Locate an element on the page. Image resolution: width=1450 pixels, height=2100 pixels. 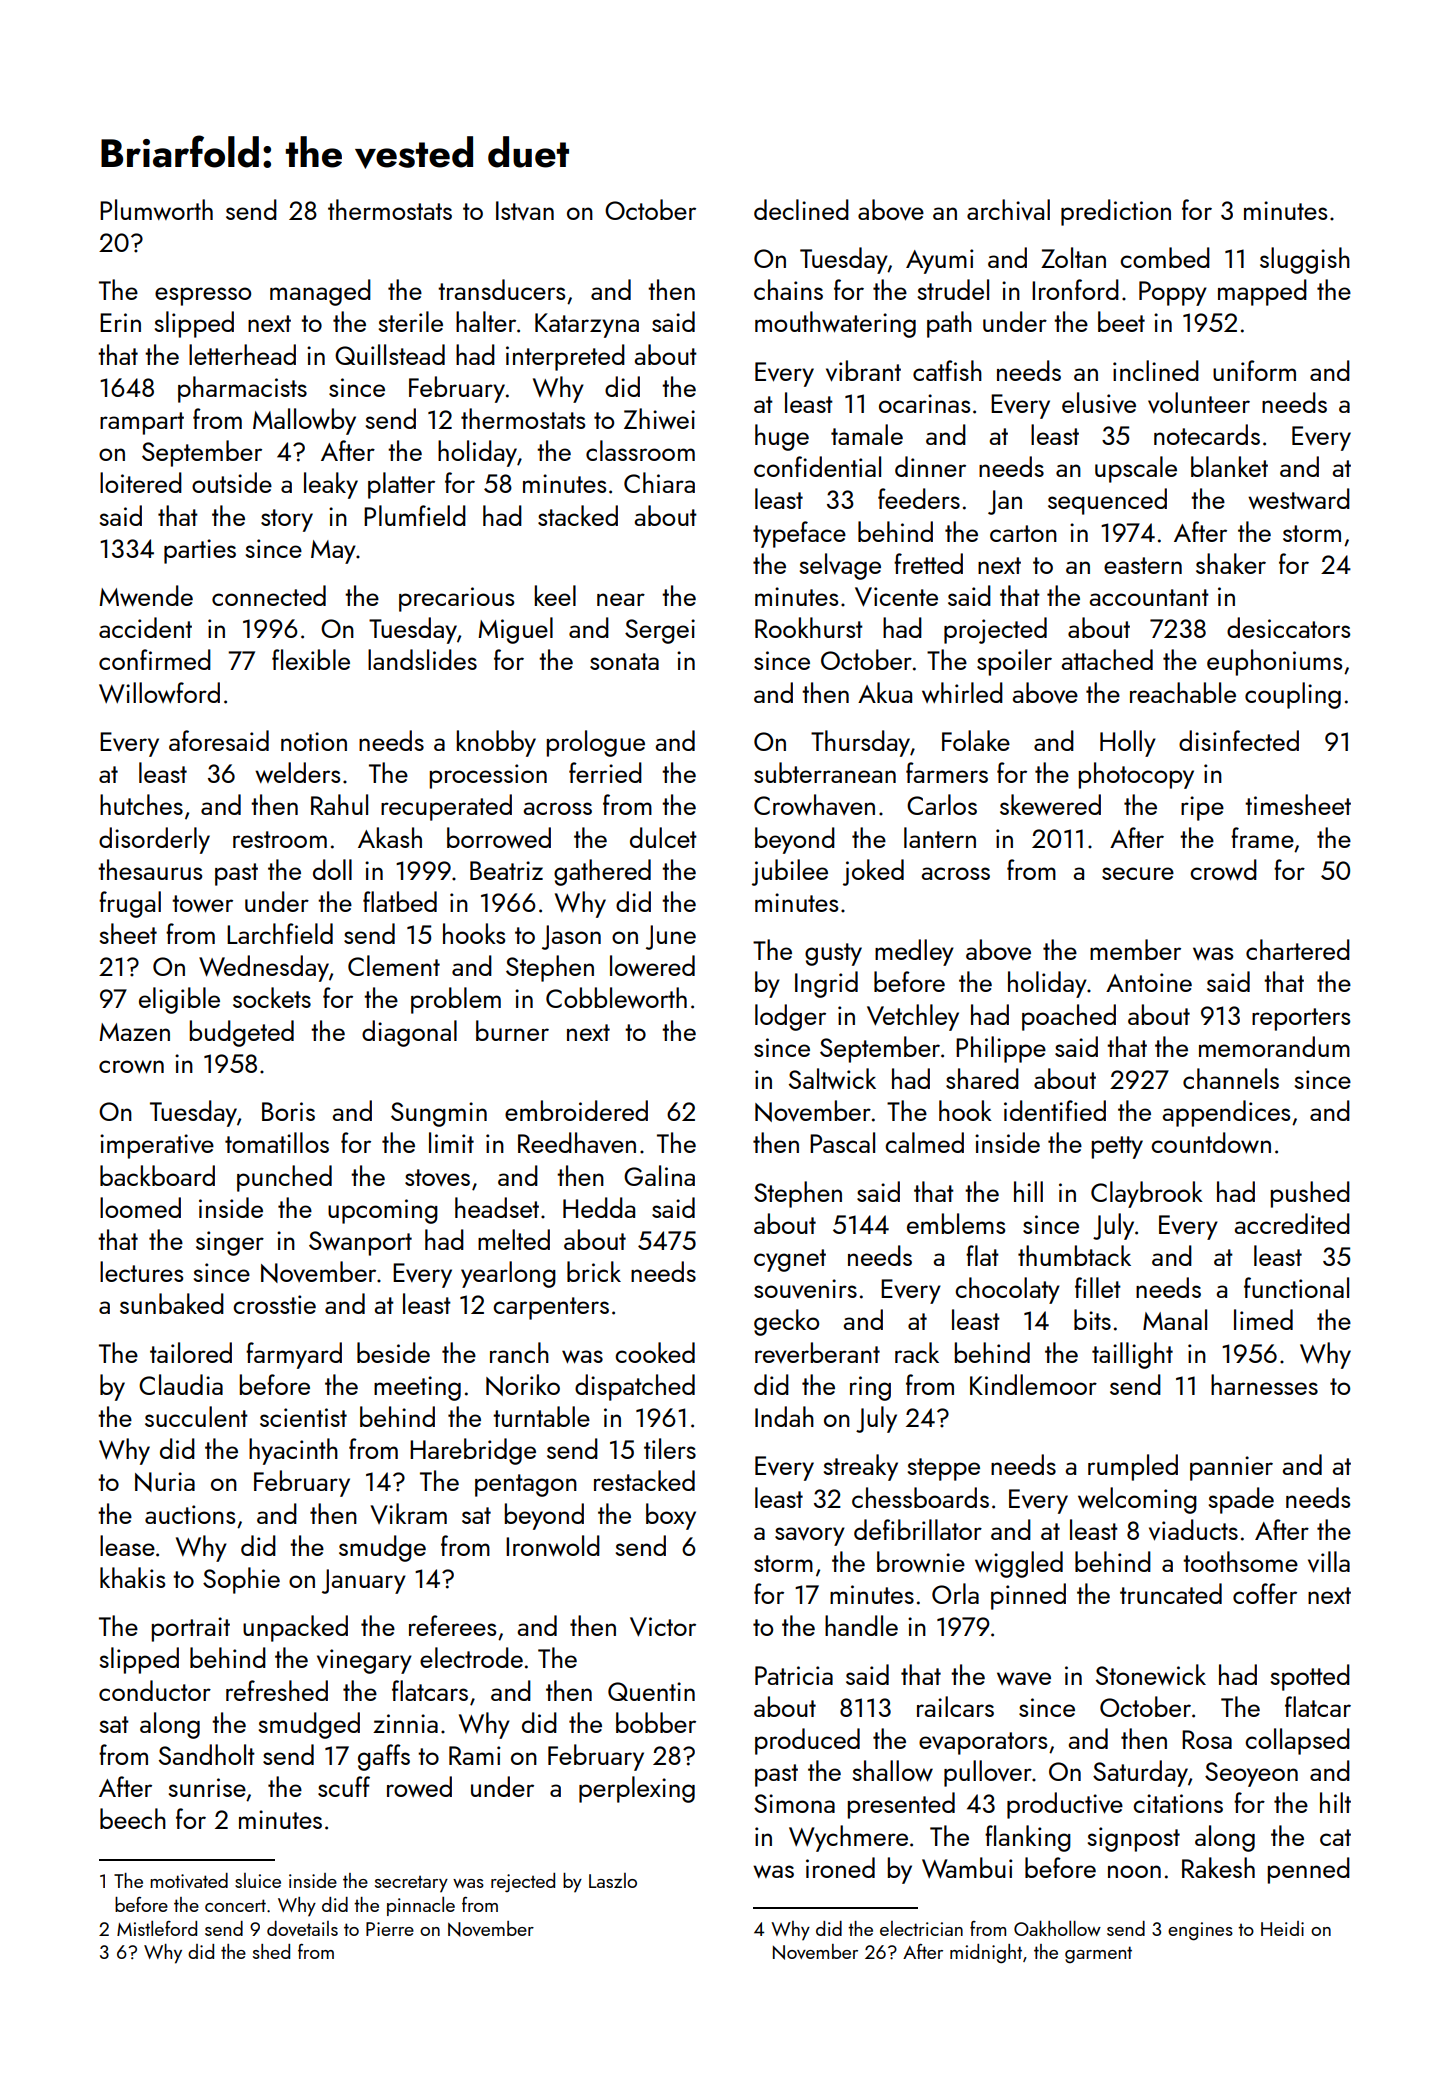
appendices is located at coordinates (1226, 1113).
